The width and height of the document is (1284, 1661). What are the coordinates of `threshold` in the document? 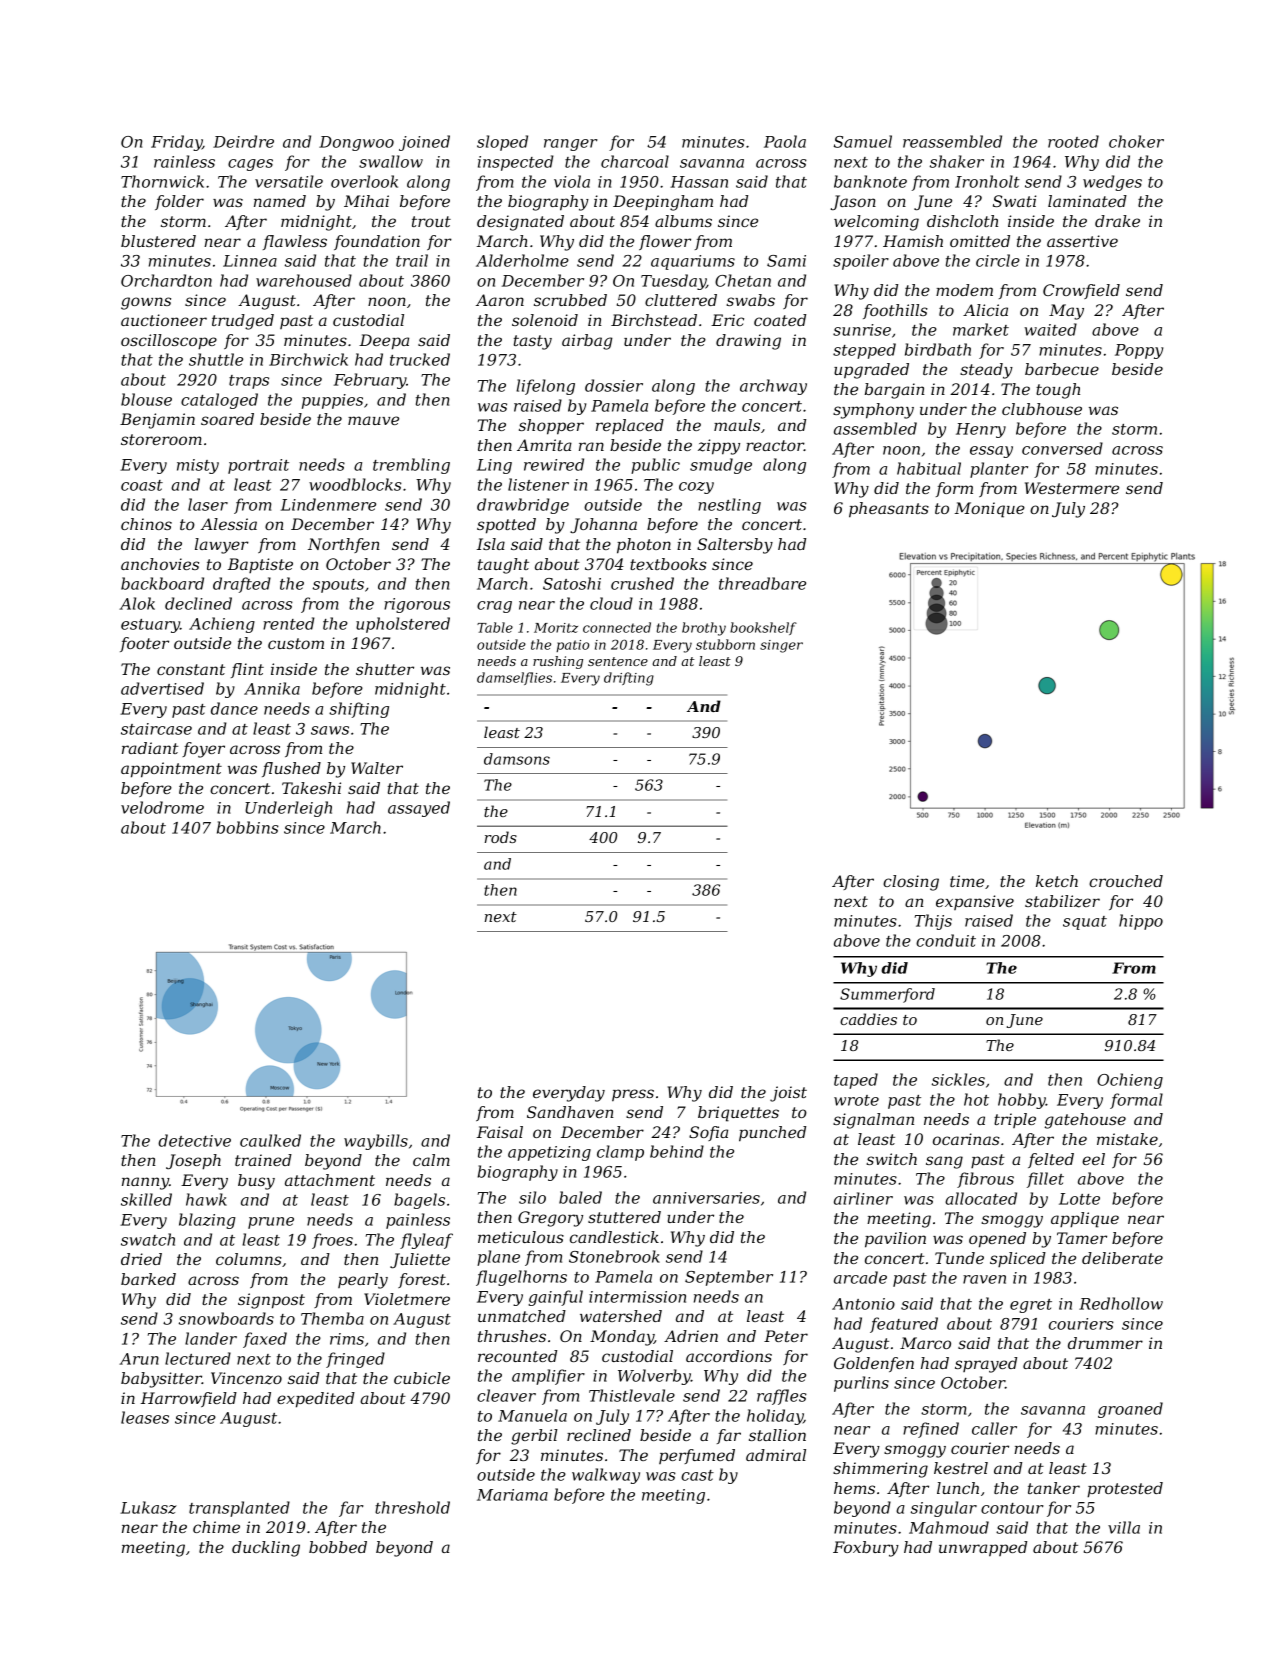 It's located at (412, 1507).
